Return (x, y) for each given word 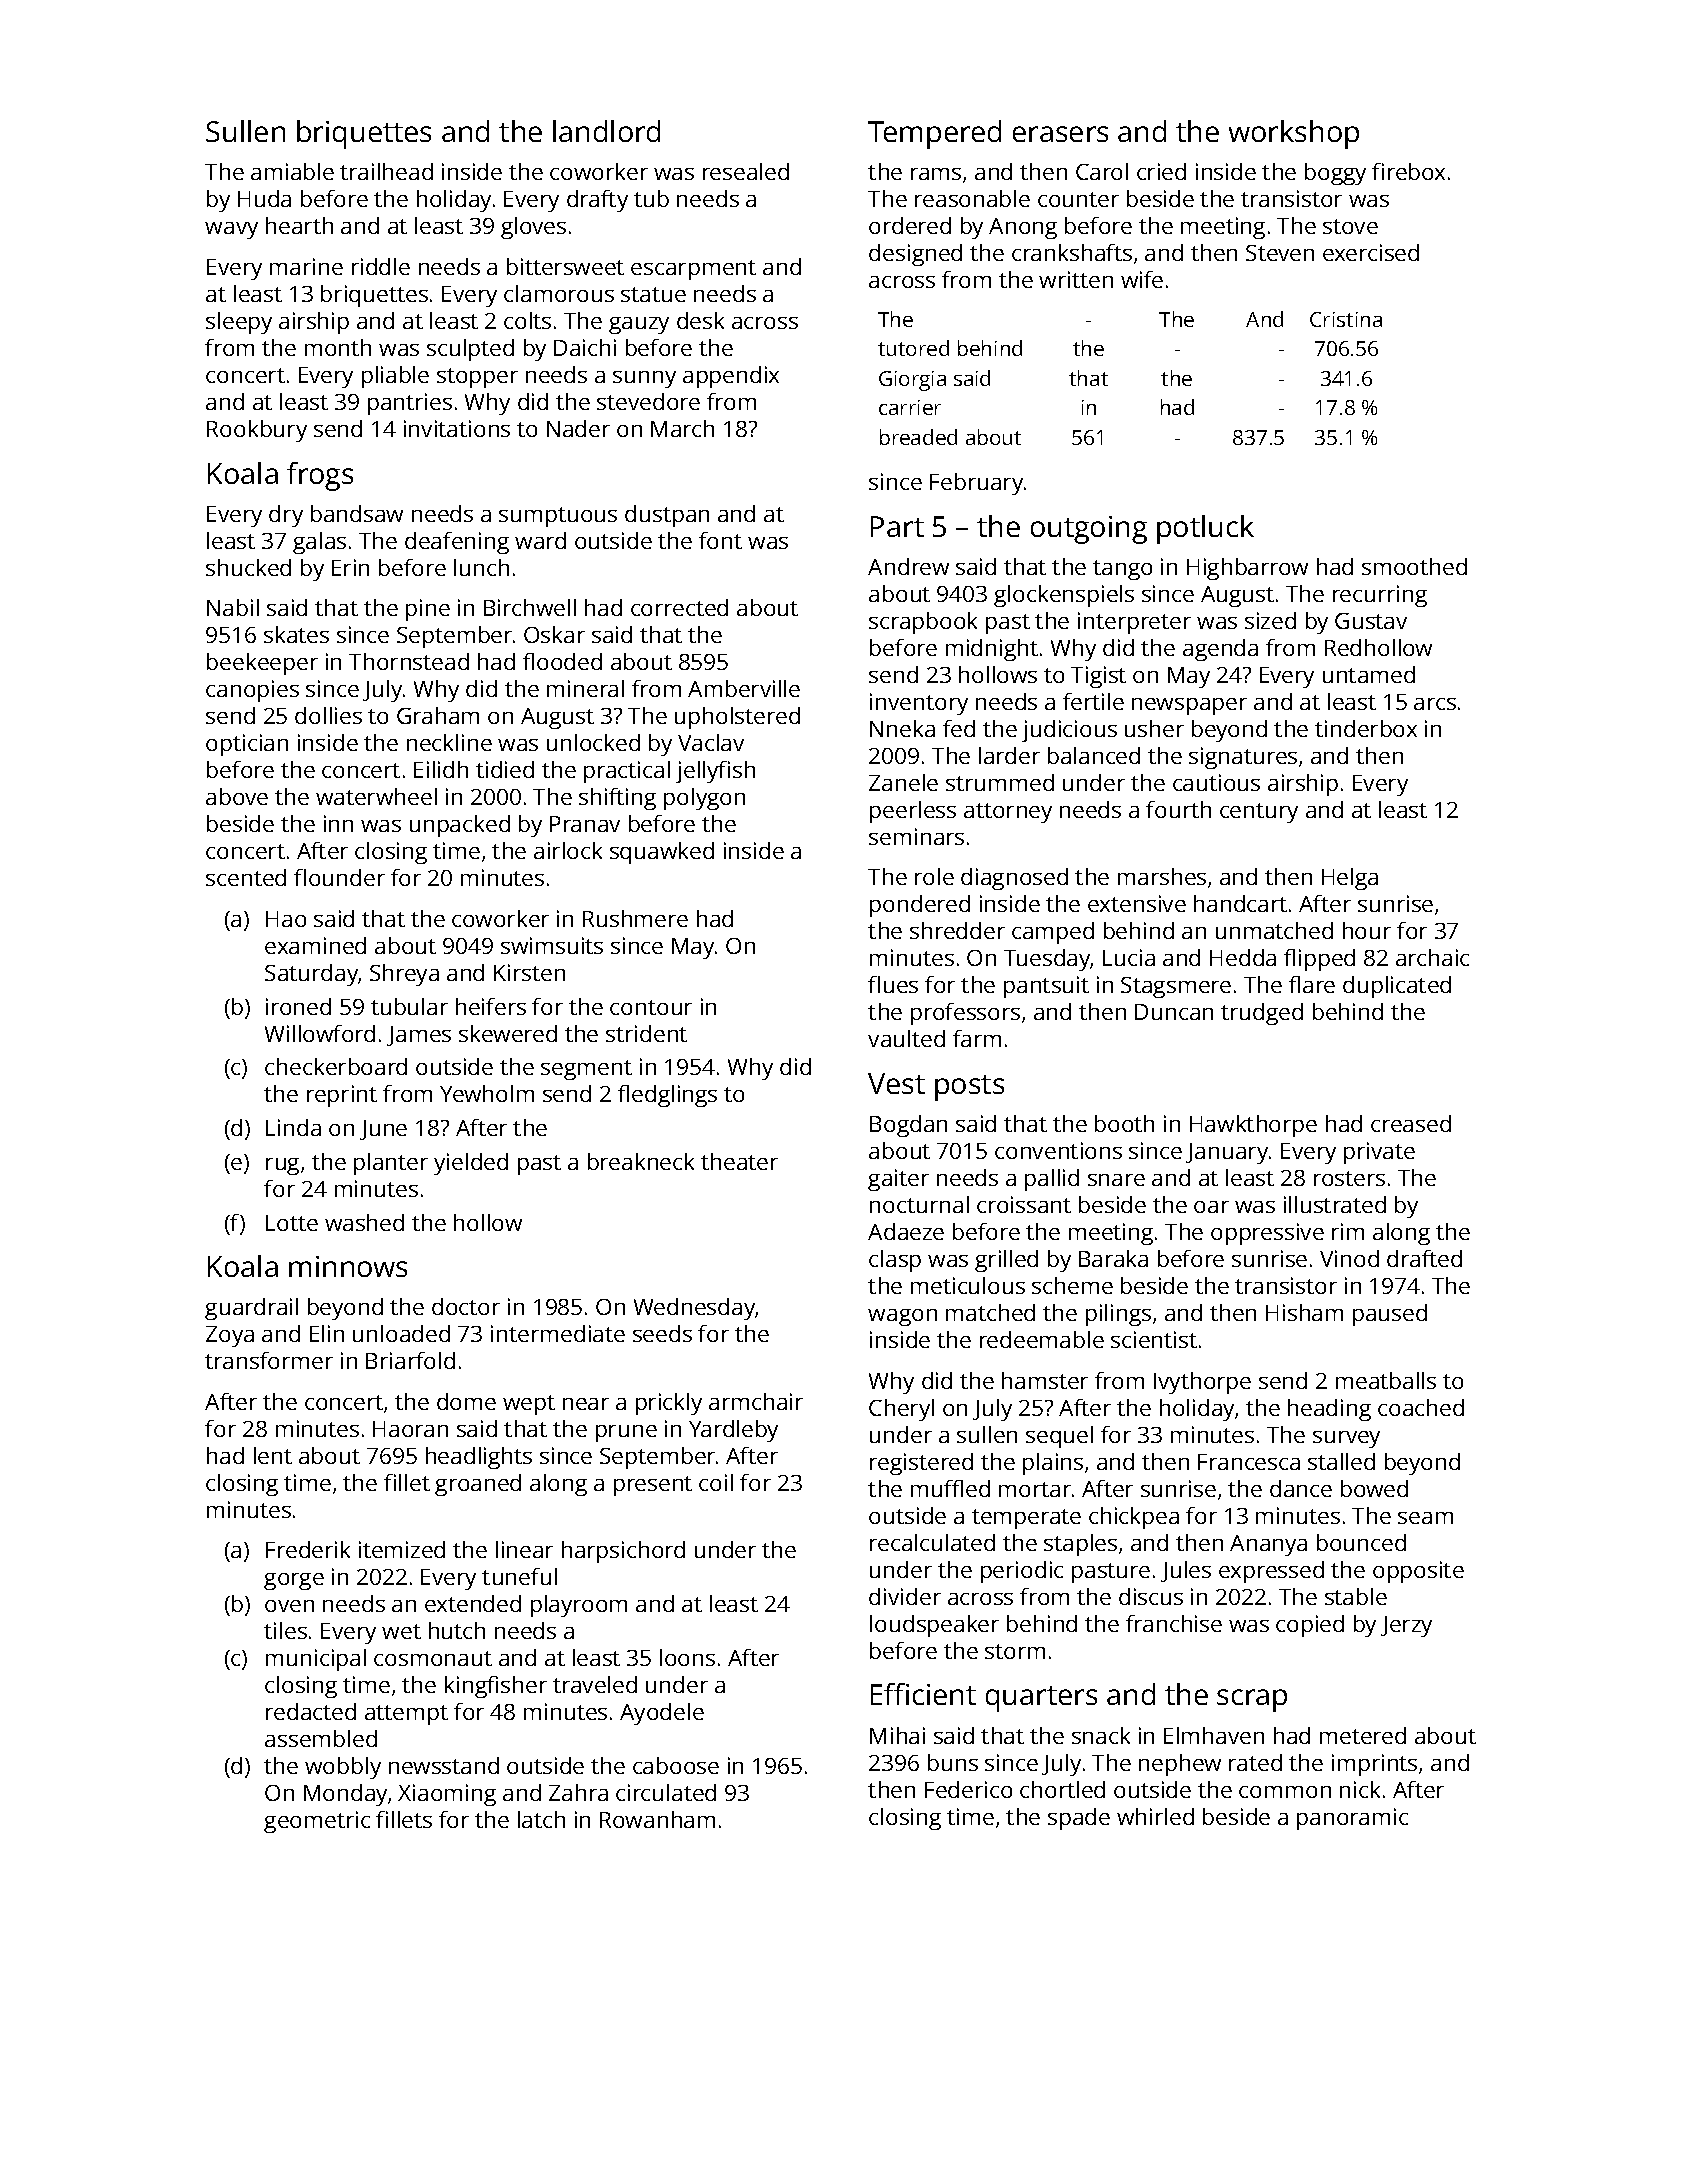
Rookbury (257, 431)
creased (1411, 1123)
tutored (913, 348)
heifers (491, 1006)
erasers (1060, 134)
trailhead (386, 171)
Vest (896, 1083)
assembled (321, 1738)
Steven (1280, 253)
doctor (466, 1306)
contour (651, 1007)
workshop (1294, 134)
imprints (1374, 1765)
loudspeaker (934, 1626)
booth (1124, 1123)
